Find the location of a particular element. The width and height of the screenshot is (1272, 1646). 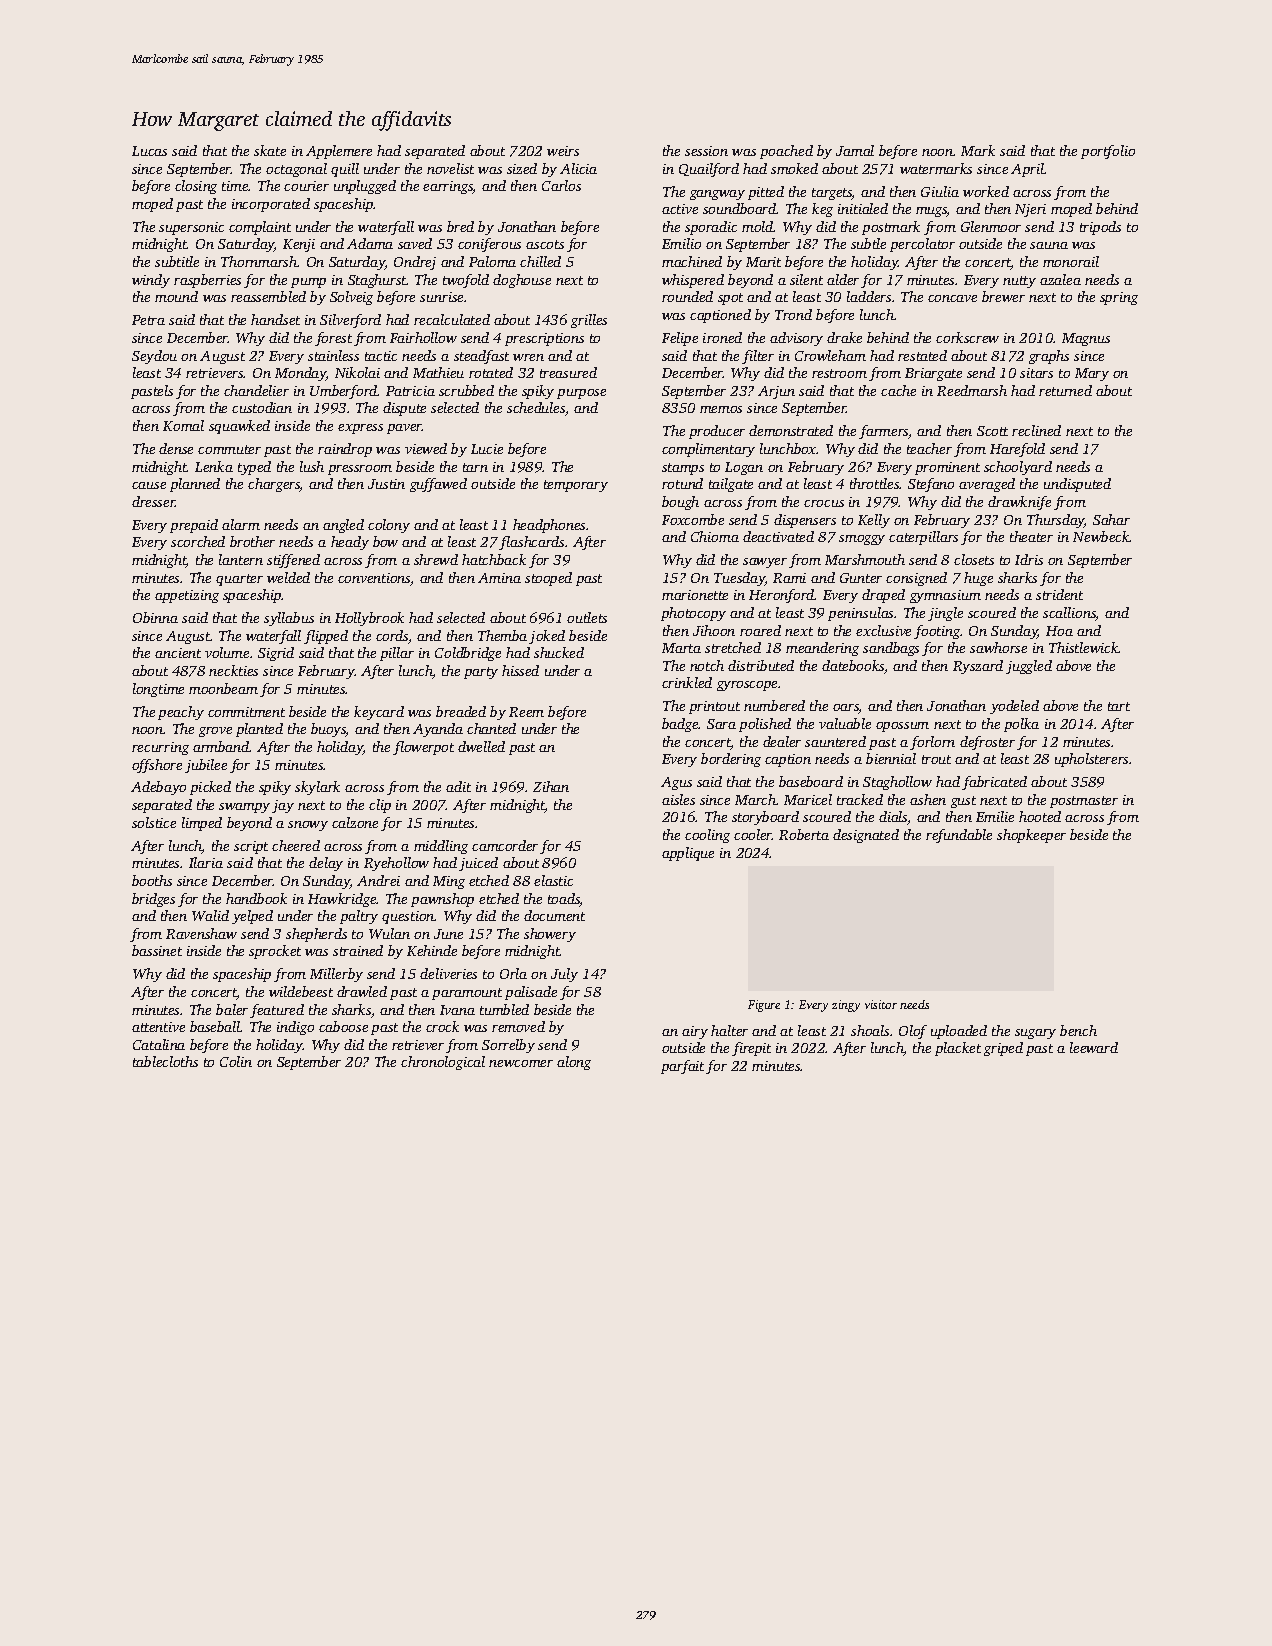

portfolio is located at coordinates (1108, 152).
